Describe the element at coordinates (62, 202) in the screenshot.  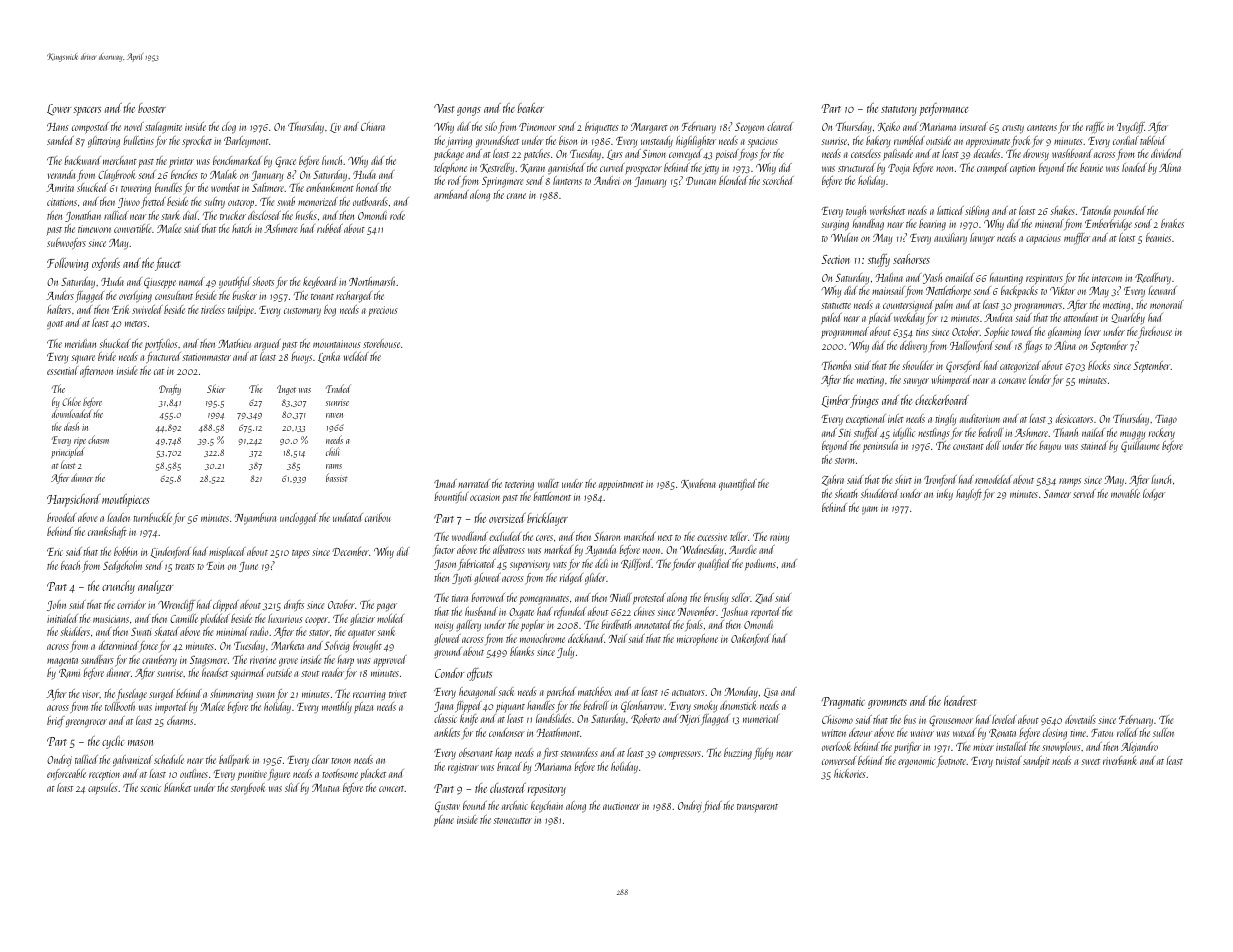
I see `citations` at that location.
